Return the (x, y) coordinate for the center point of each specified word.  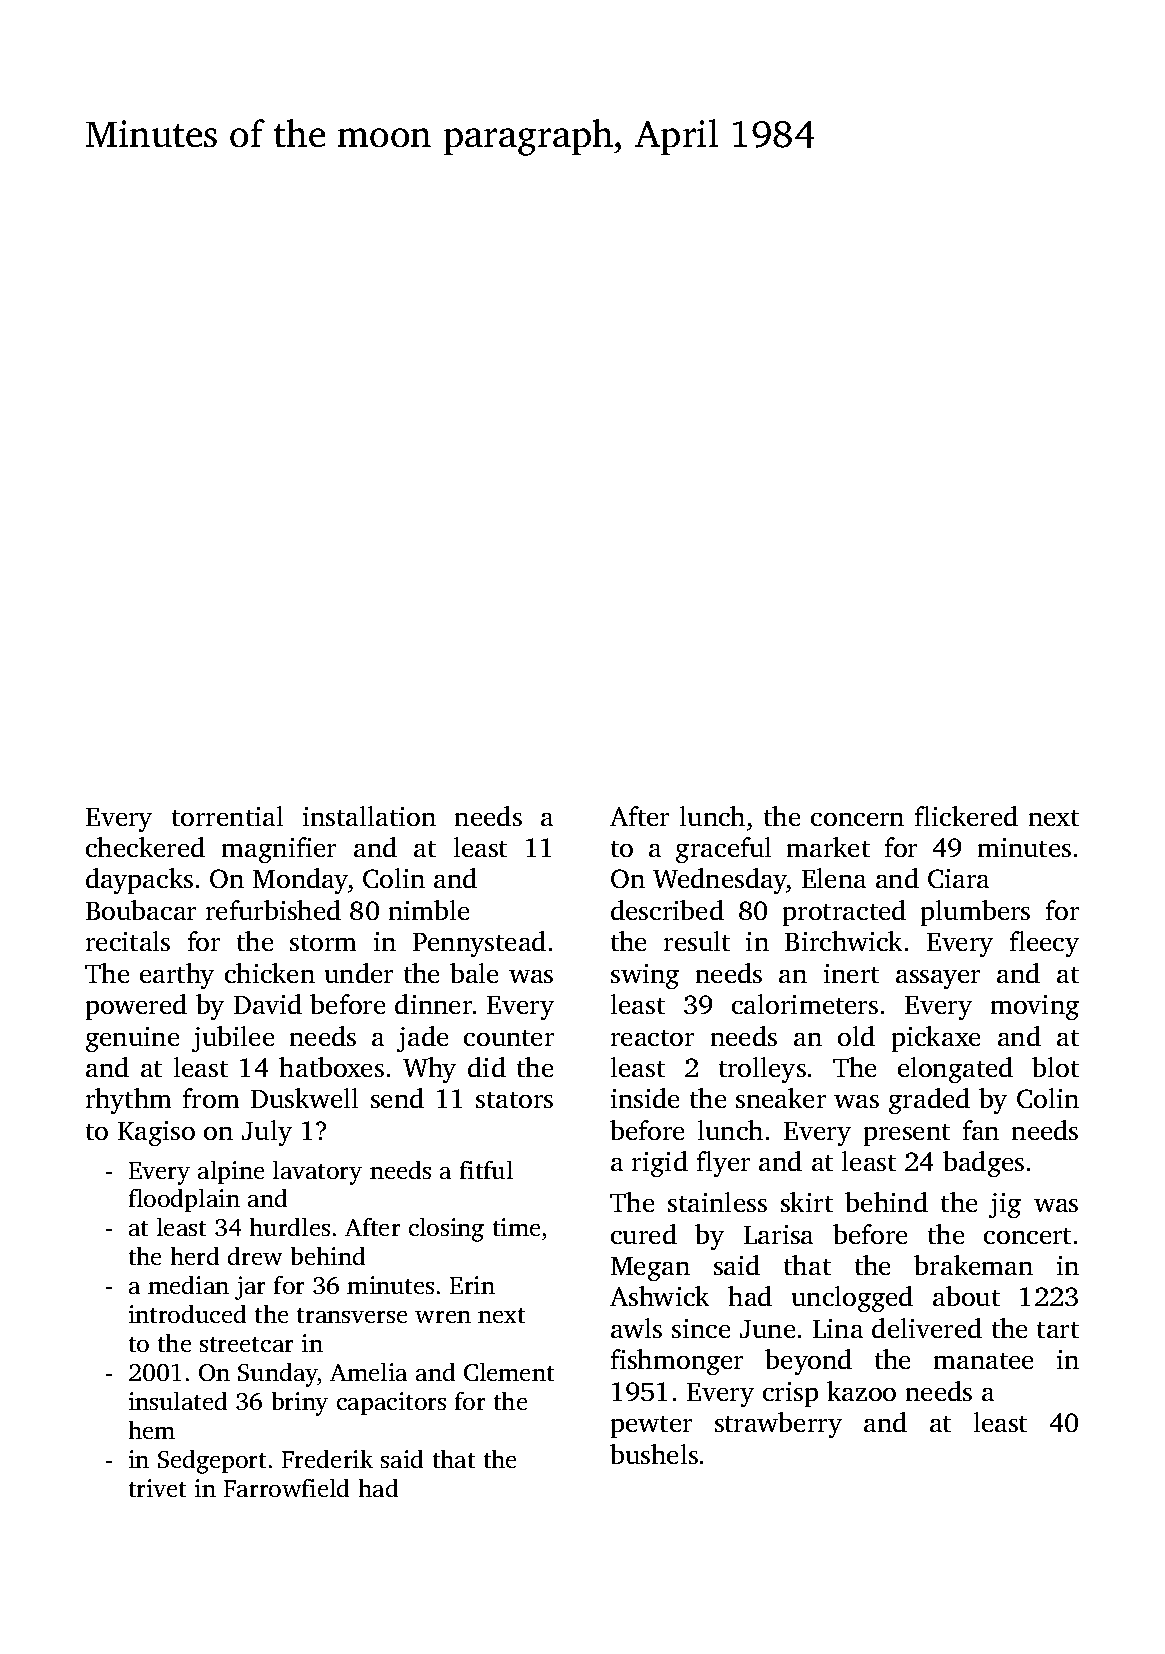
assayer (938, 979)
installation (369, 816)
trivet (157, 1488)
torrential (227, 816)
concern (857, 819)
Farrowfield (286, 1488)
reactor (652, 1038)
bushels (654, 1454)
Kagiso (156, 1133)
